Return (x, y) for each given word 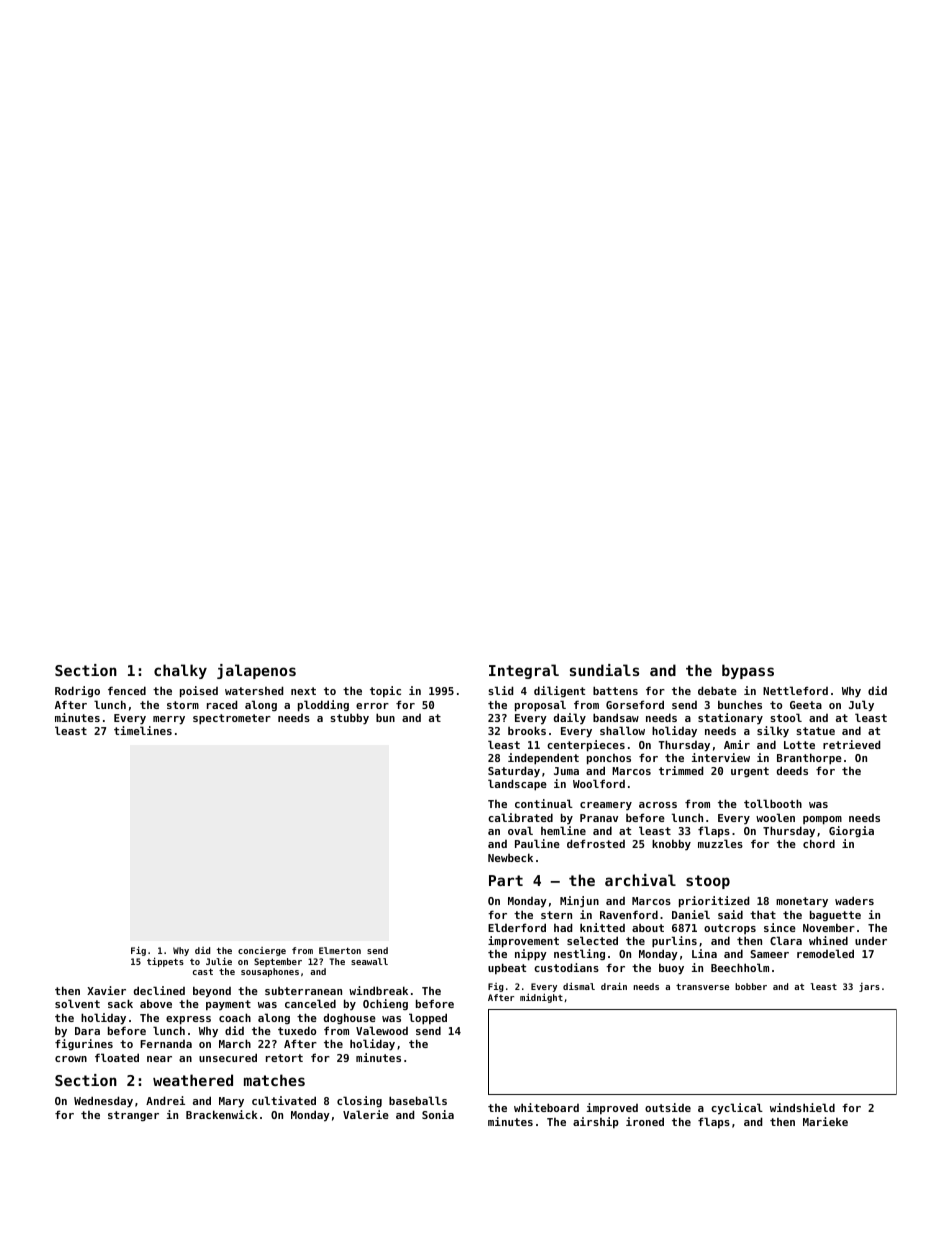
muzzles (720, 843)
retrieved (852, 744)
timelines (143, 730)
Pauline (537, 843)
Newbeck (510, 857)
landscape (517, 785)
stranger (133, 1116)
